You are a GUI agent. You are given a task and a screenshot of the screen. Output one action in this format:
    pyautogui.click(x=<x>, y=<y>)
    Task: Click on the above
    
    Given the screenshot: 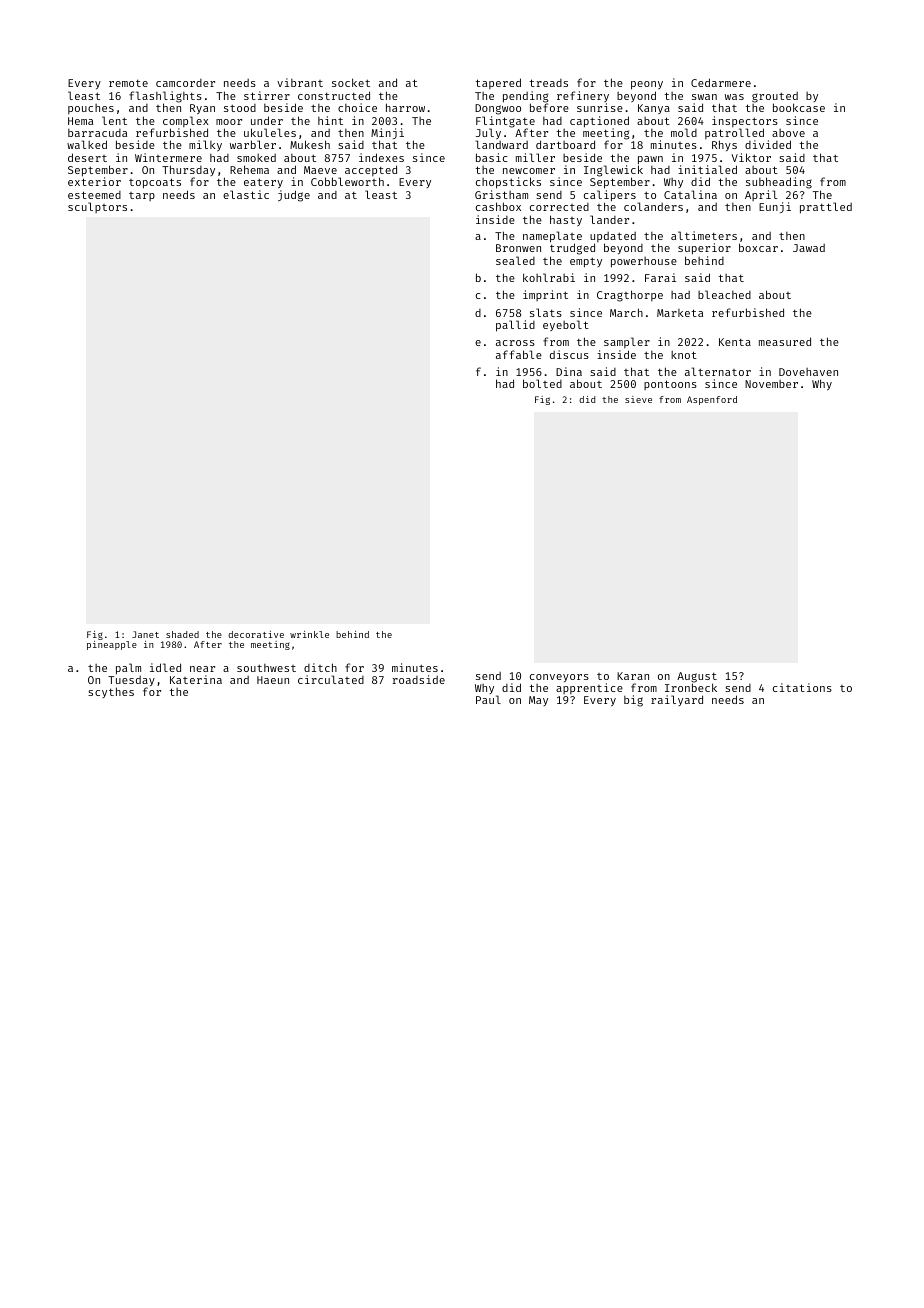 What is the action you would take?
    pyautogui.click(x=788, y=133)
